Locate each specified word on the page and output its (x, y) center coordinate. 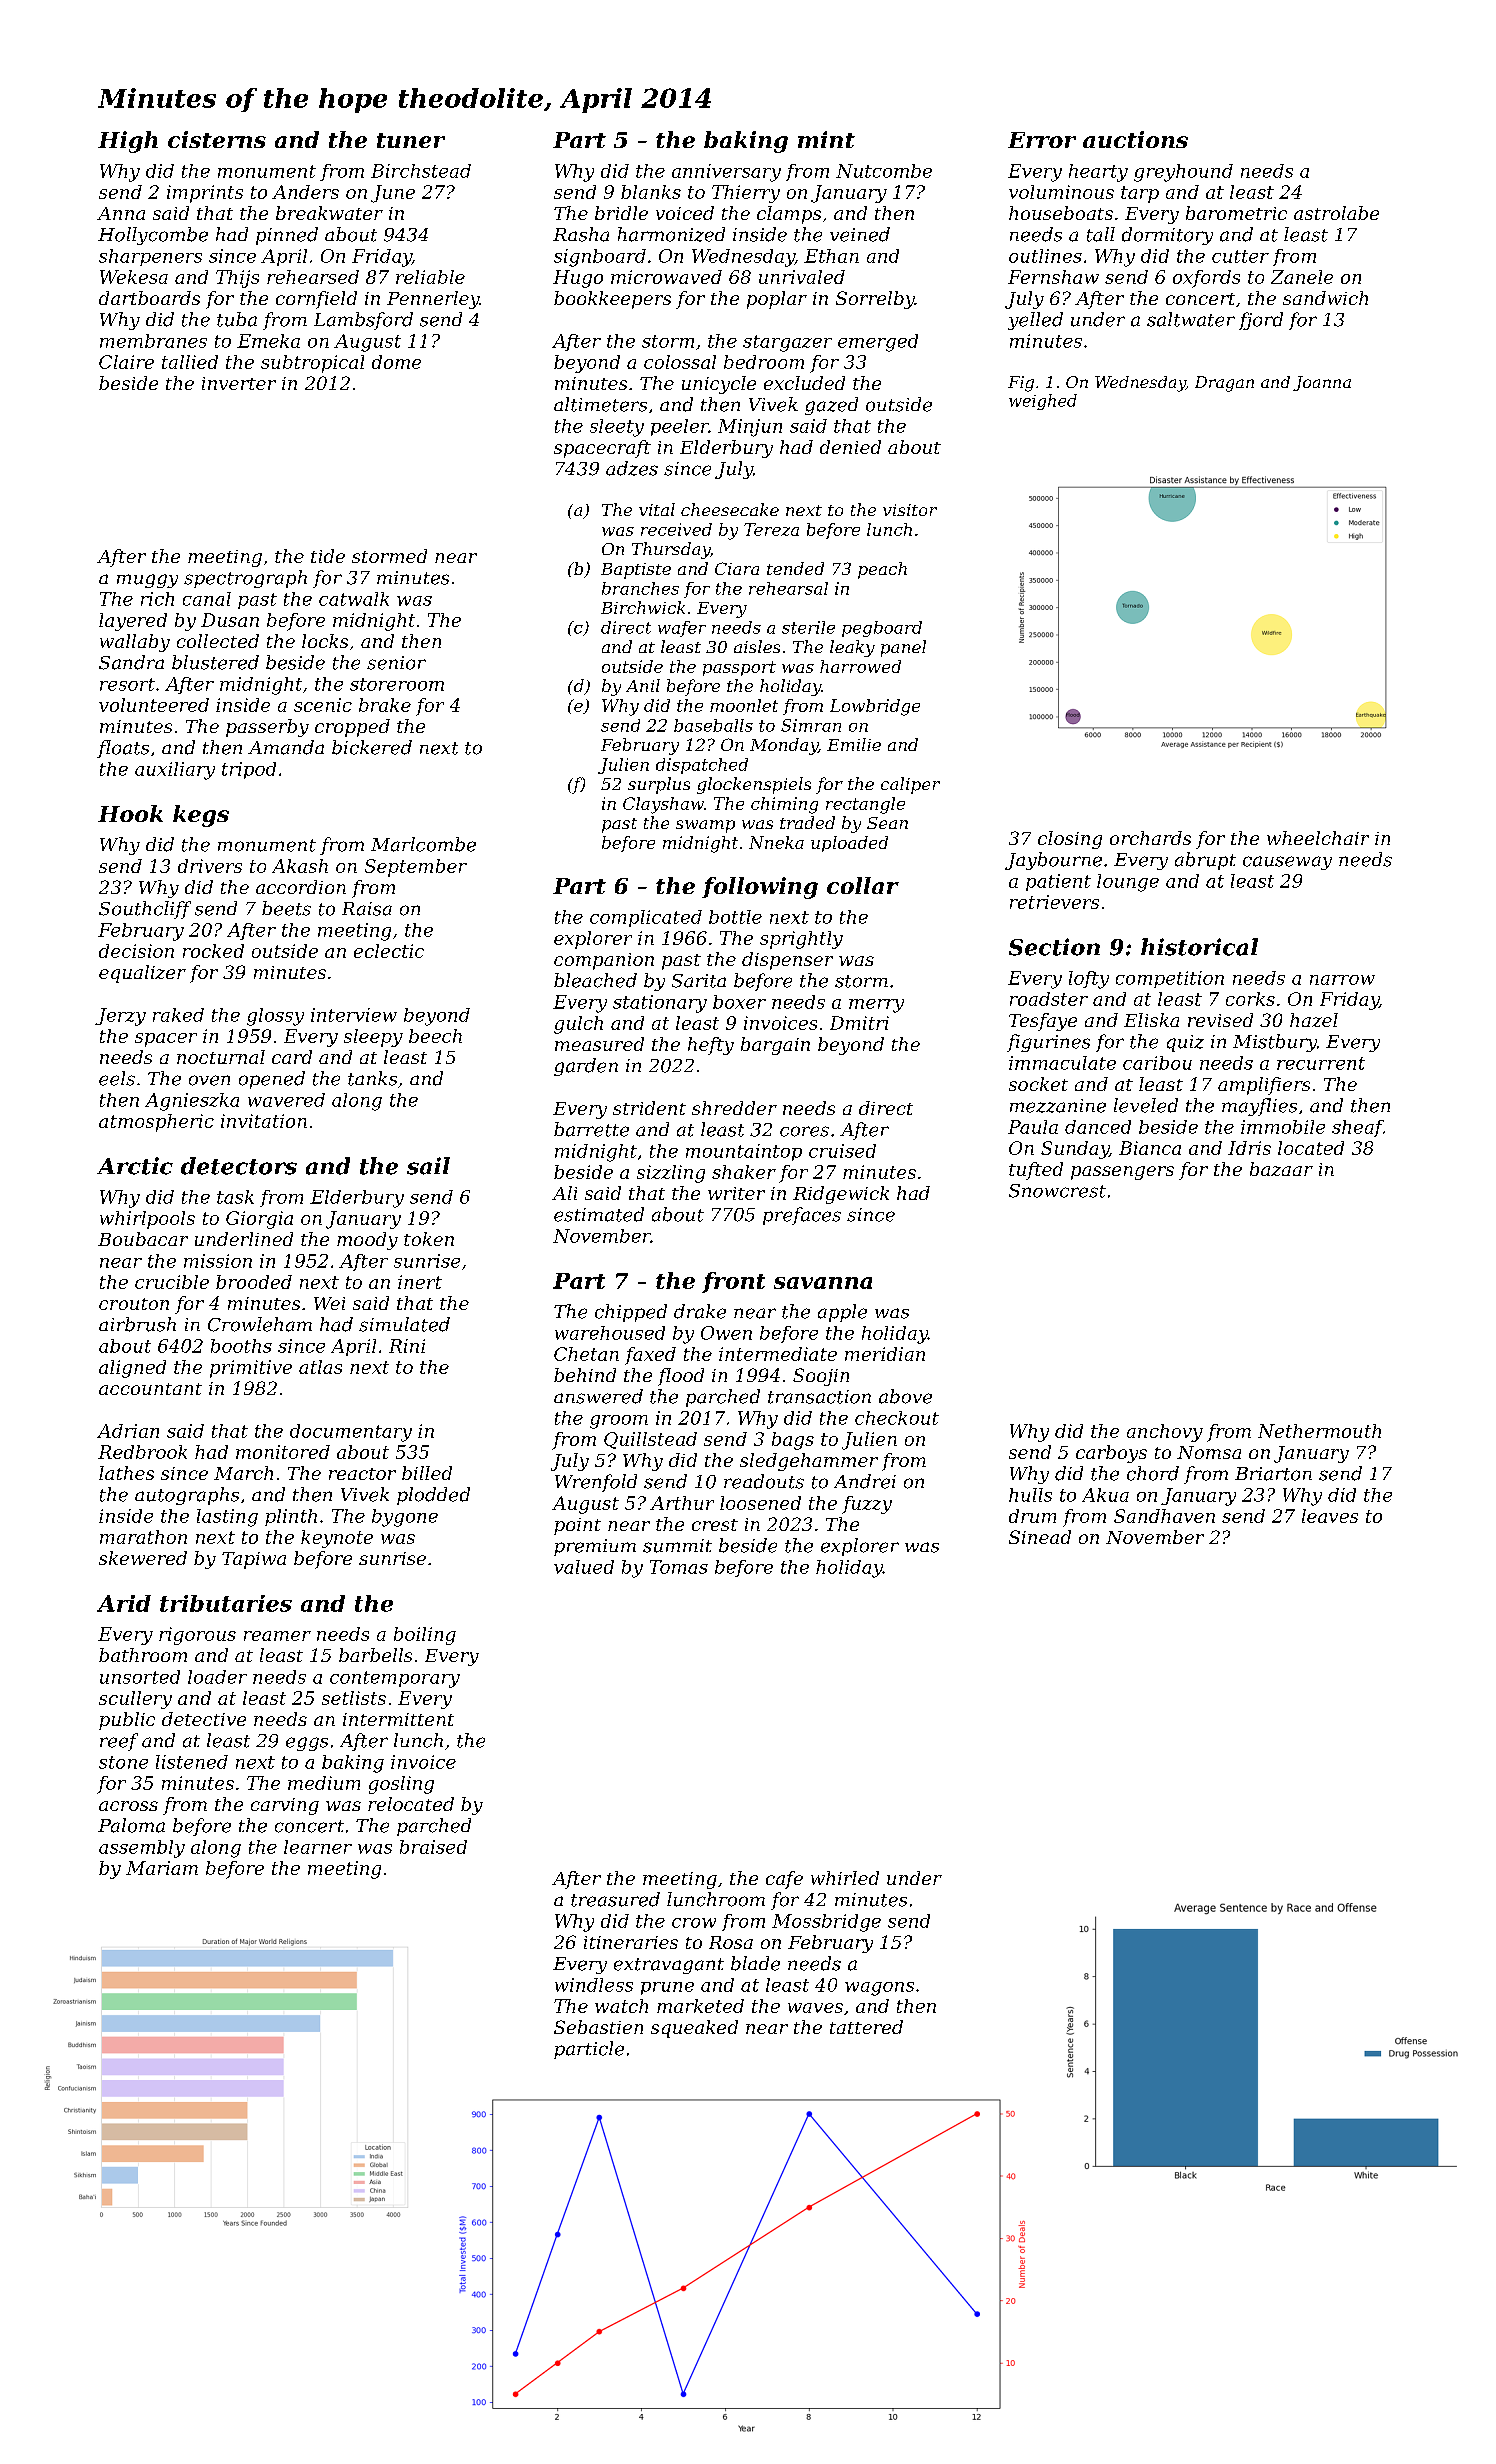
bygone (405, 1518)
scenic (323, 705)
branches (640, 588)
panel (903, 648)
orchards (1150, 838)
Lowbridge (875, 707)
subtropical (312, 364)
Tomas (679, 1567)
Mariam (162, 1868)
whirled (845, 1878)
